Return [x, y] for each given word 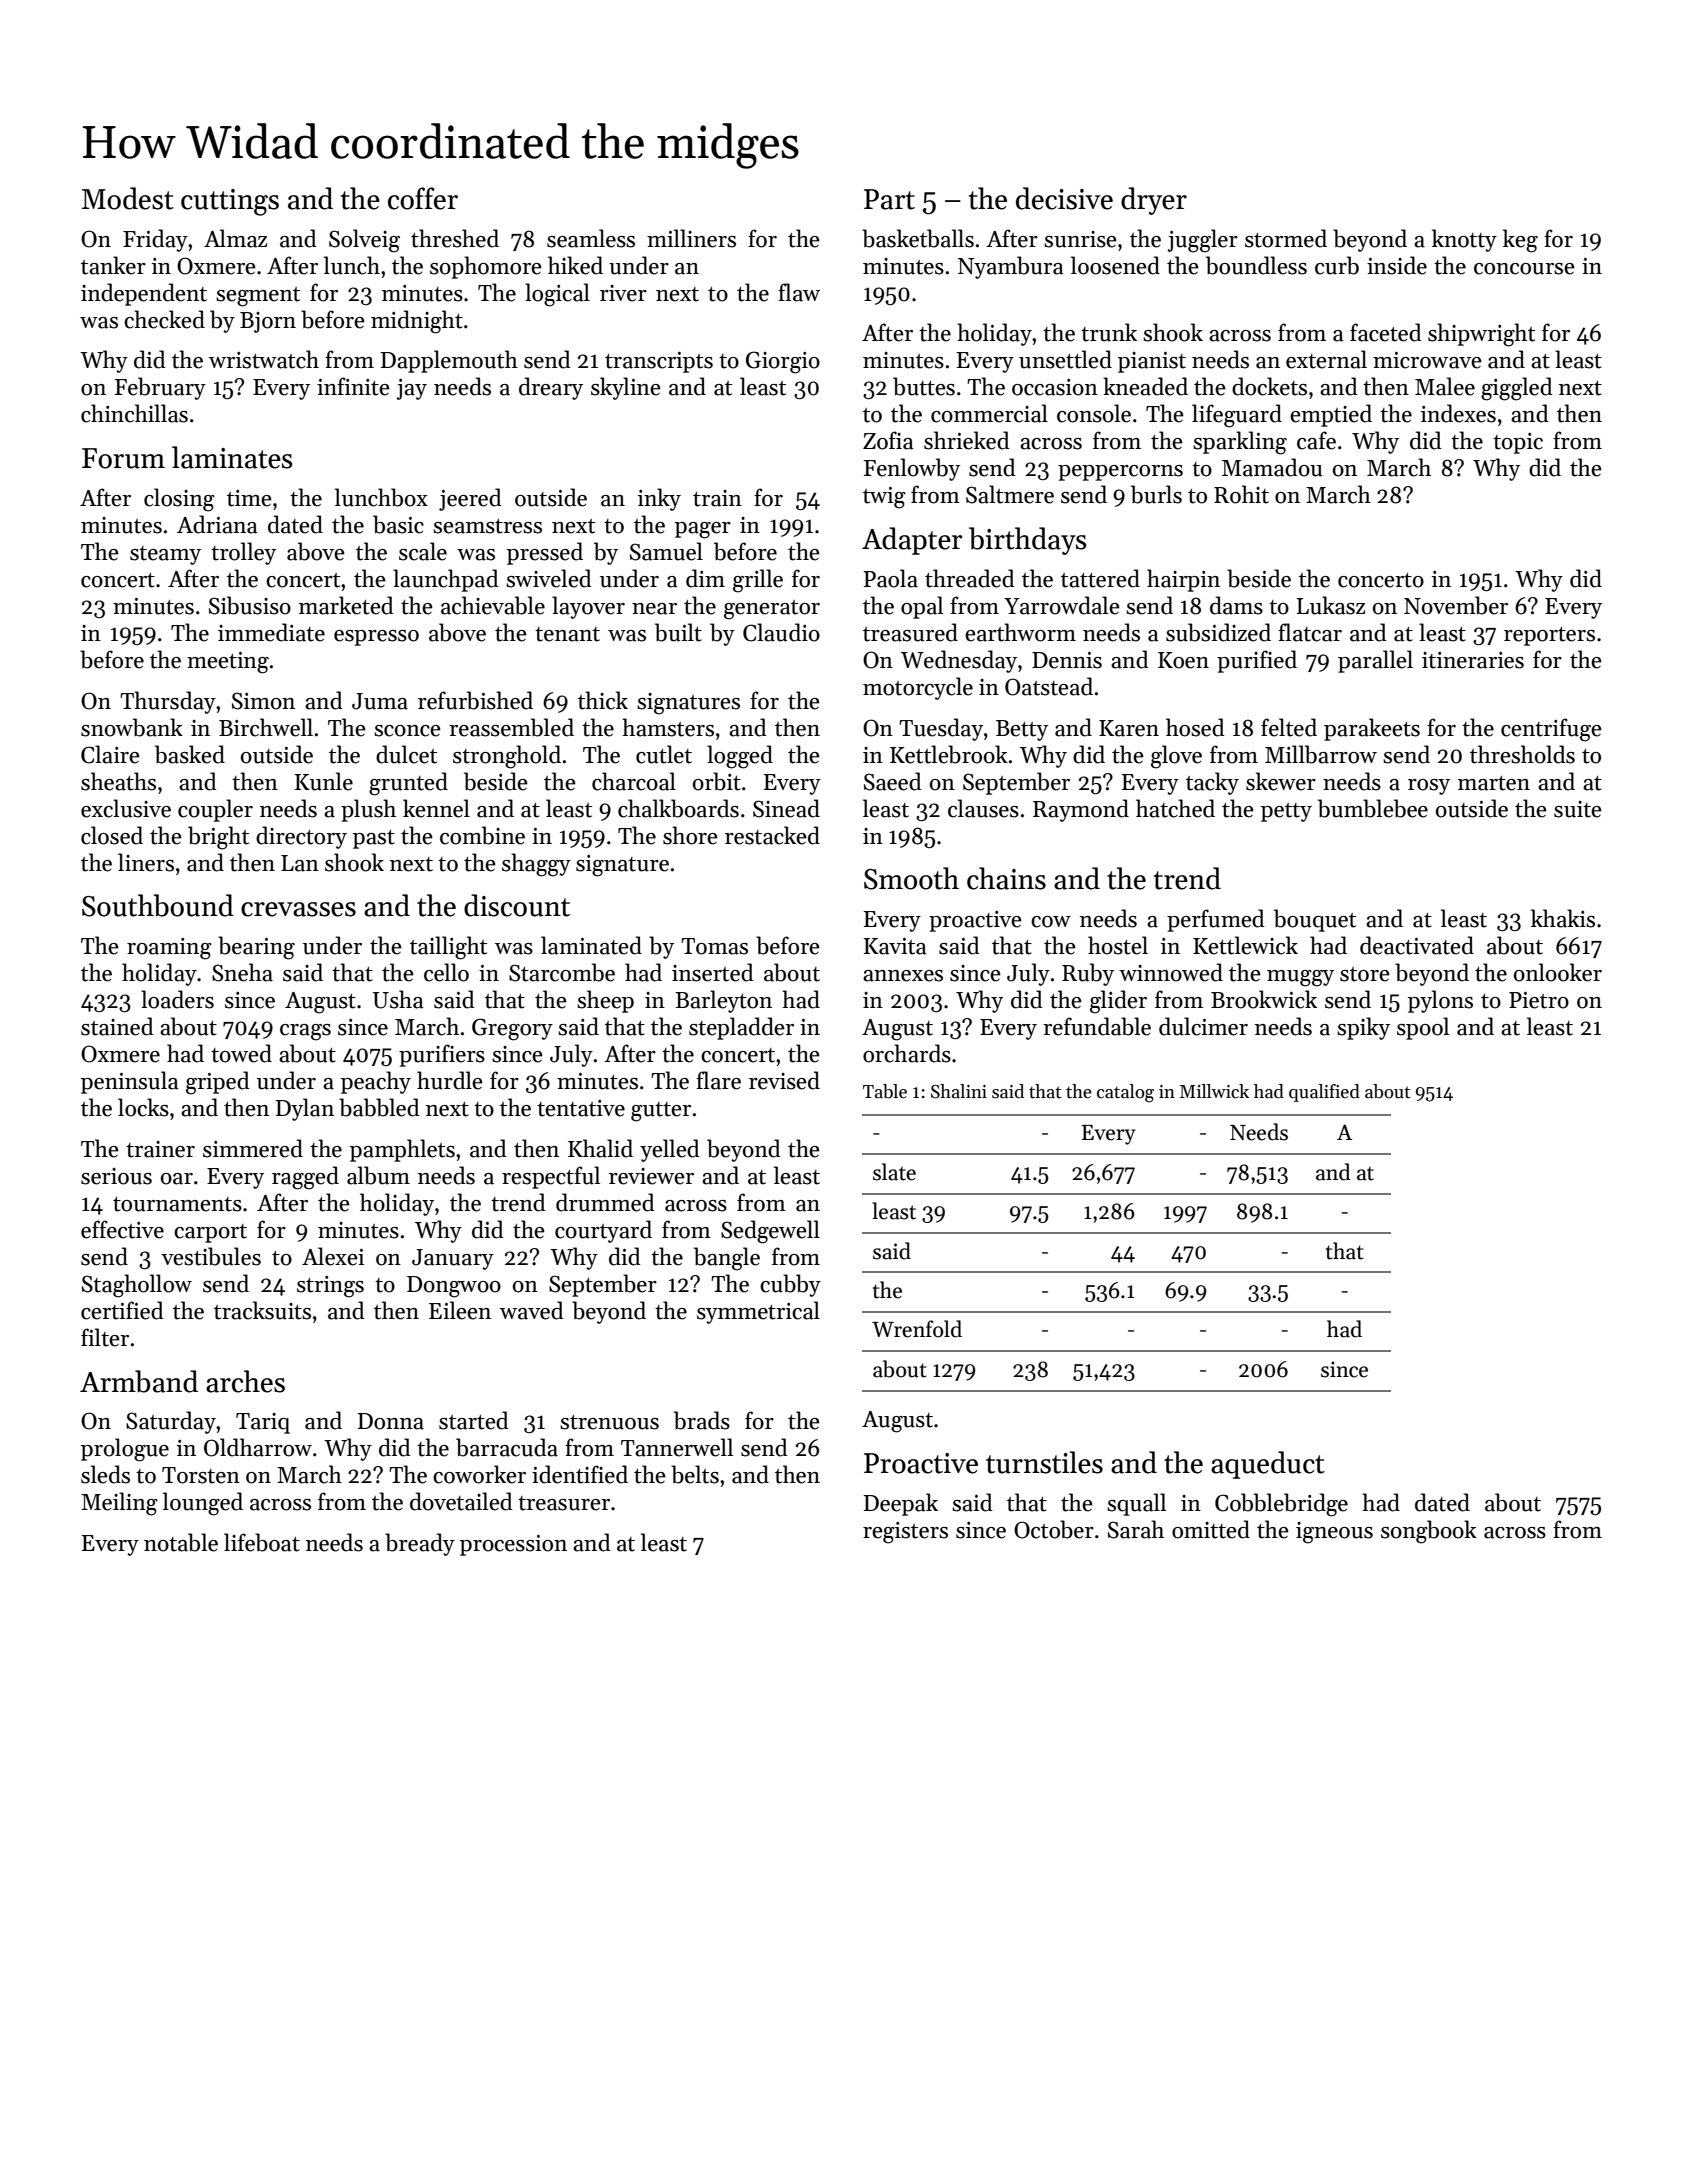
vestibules [211, 1256]
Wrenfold [917, 1329]
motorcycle [918, 688]
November [1456, 605]
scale [423, 551]
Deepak [900, 1504]
